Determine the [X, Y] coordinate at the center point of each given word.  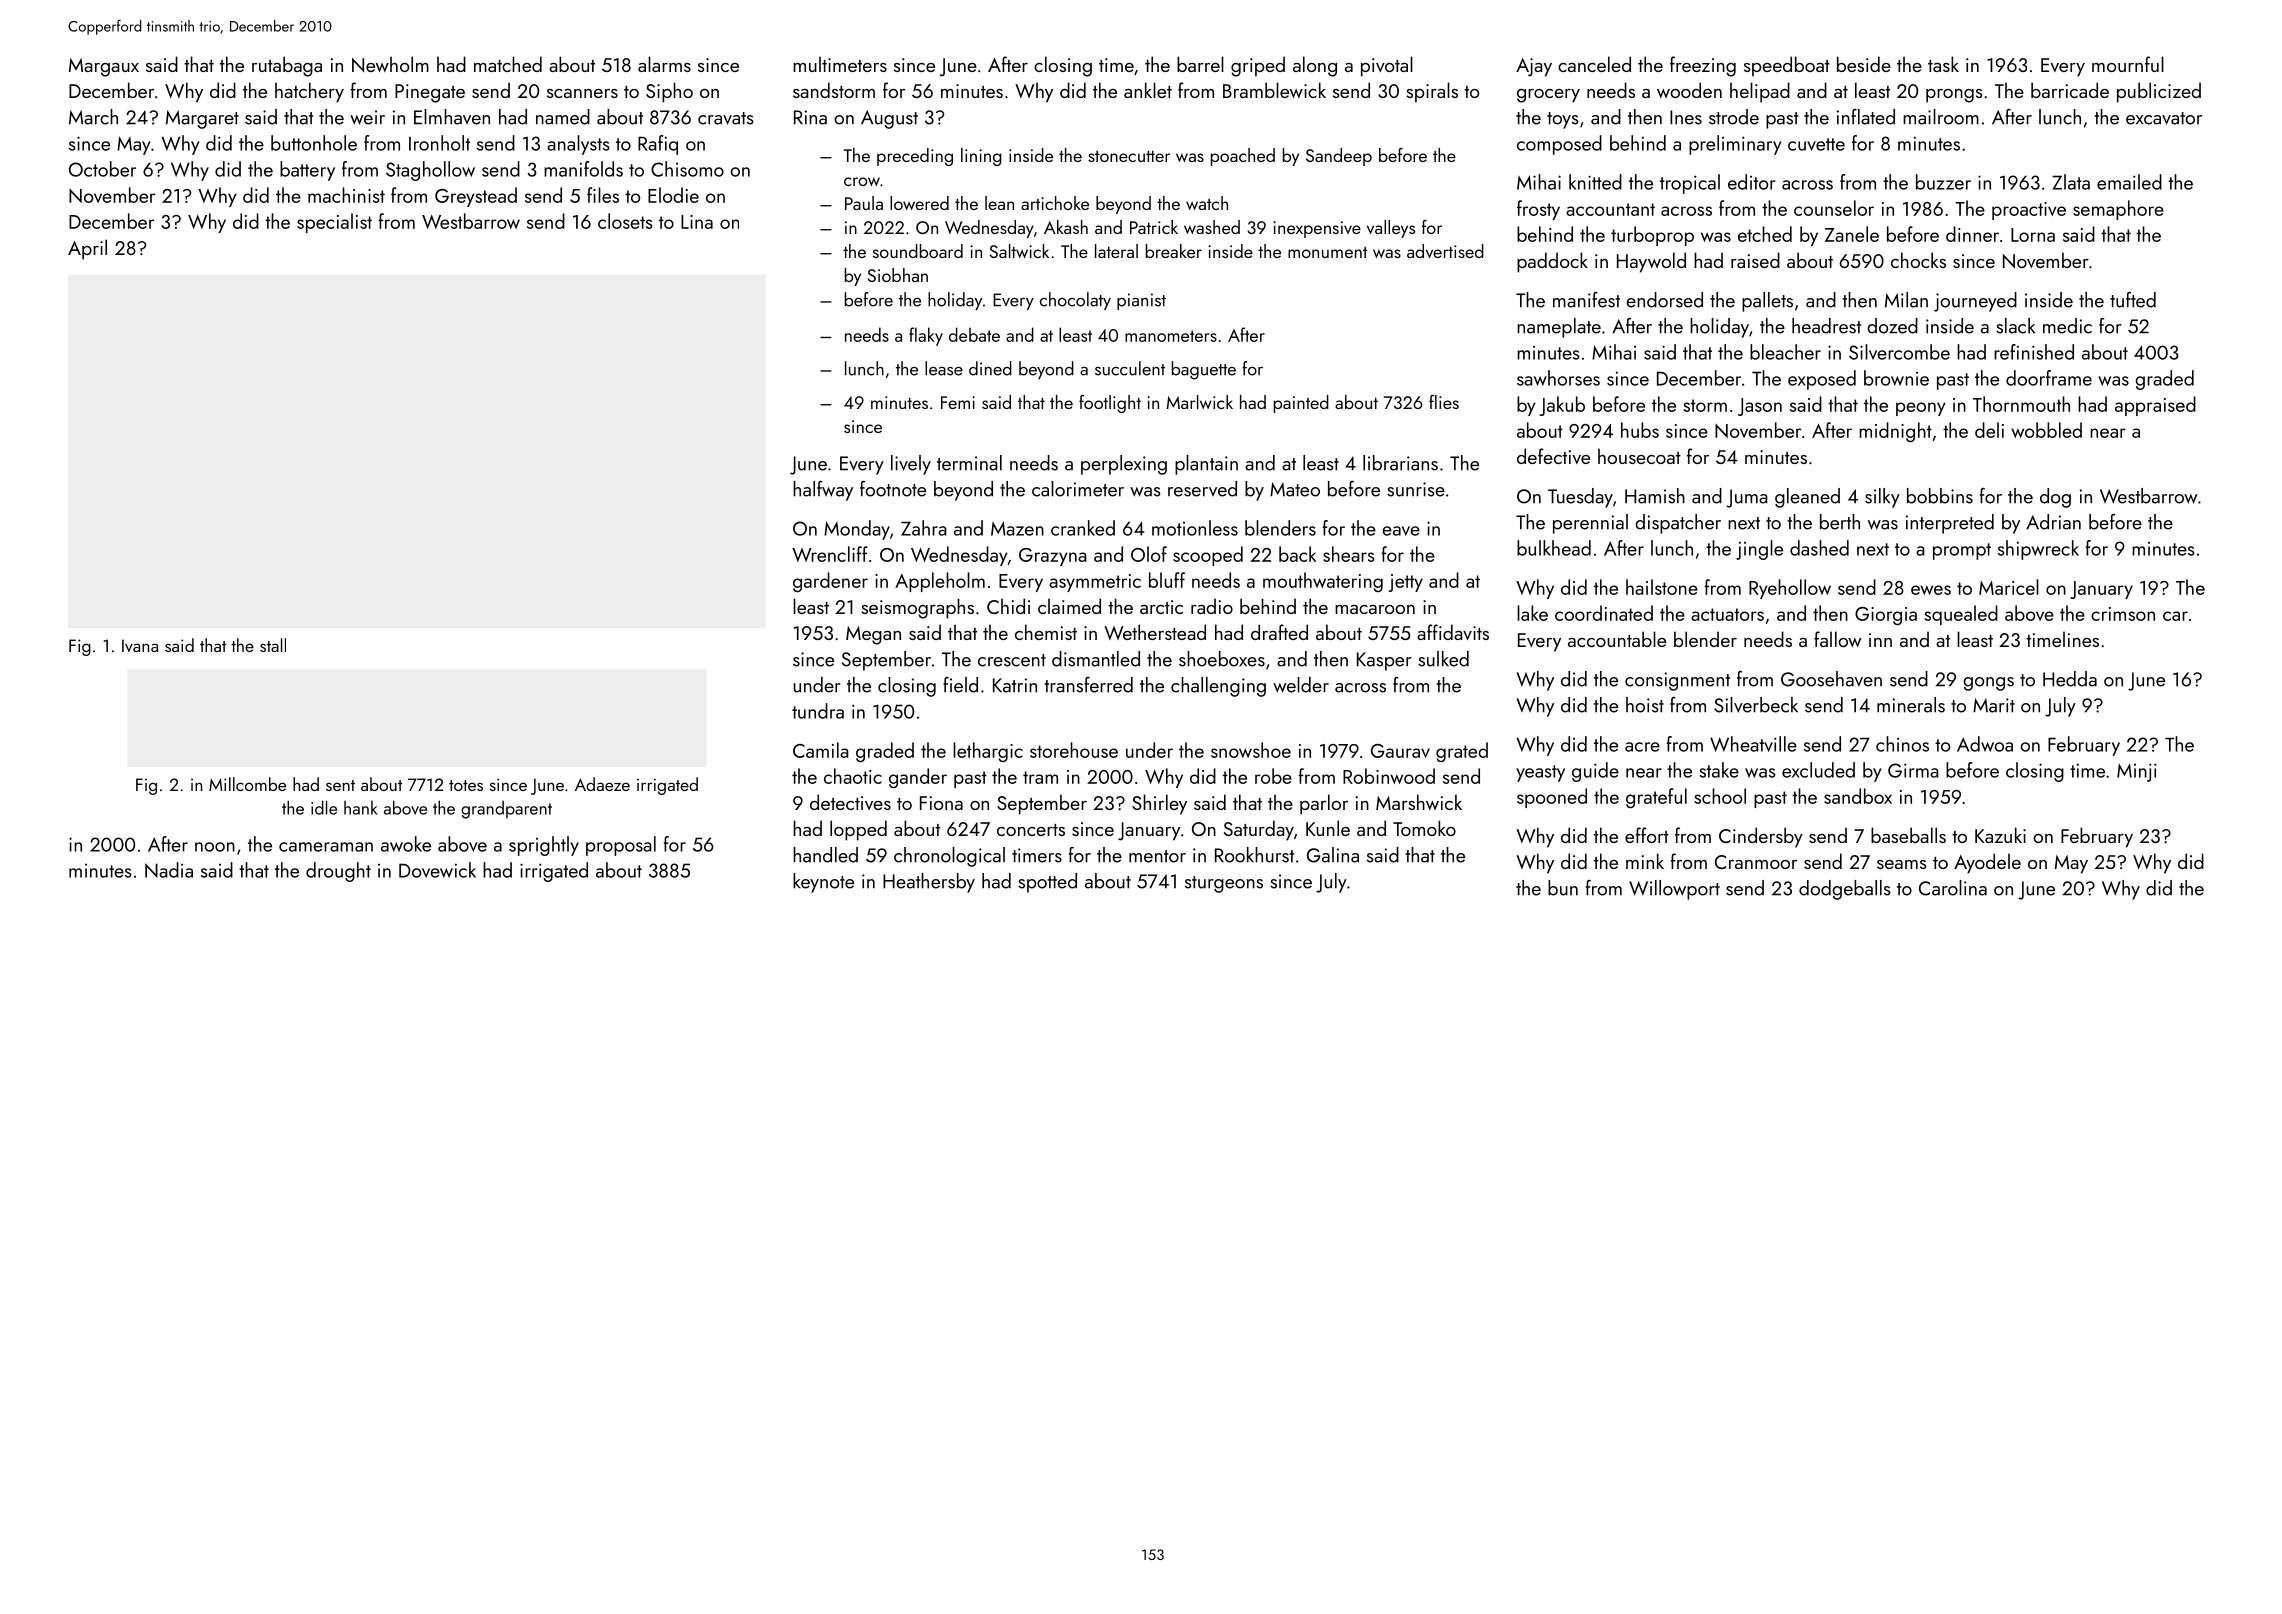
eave [1401, 531]
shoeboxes [1222, 659]
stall [273, 645]
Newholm [390, 64]
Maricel [2009, 587]
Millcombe [247, 784]
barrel [1200, 64]
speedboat [1787, 66]
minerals [1911, 705]
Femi [958, 402]
